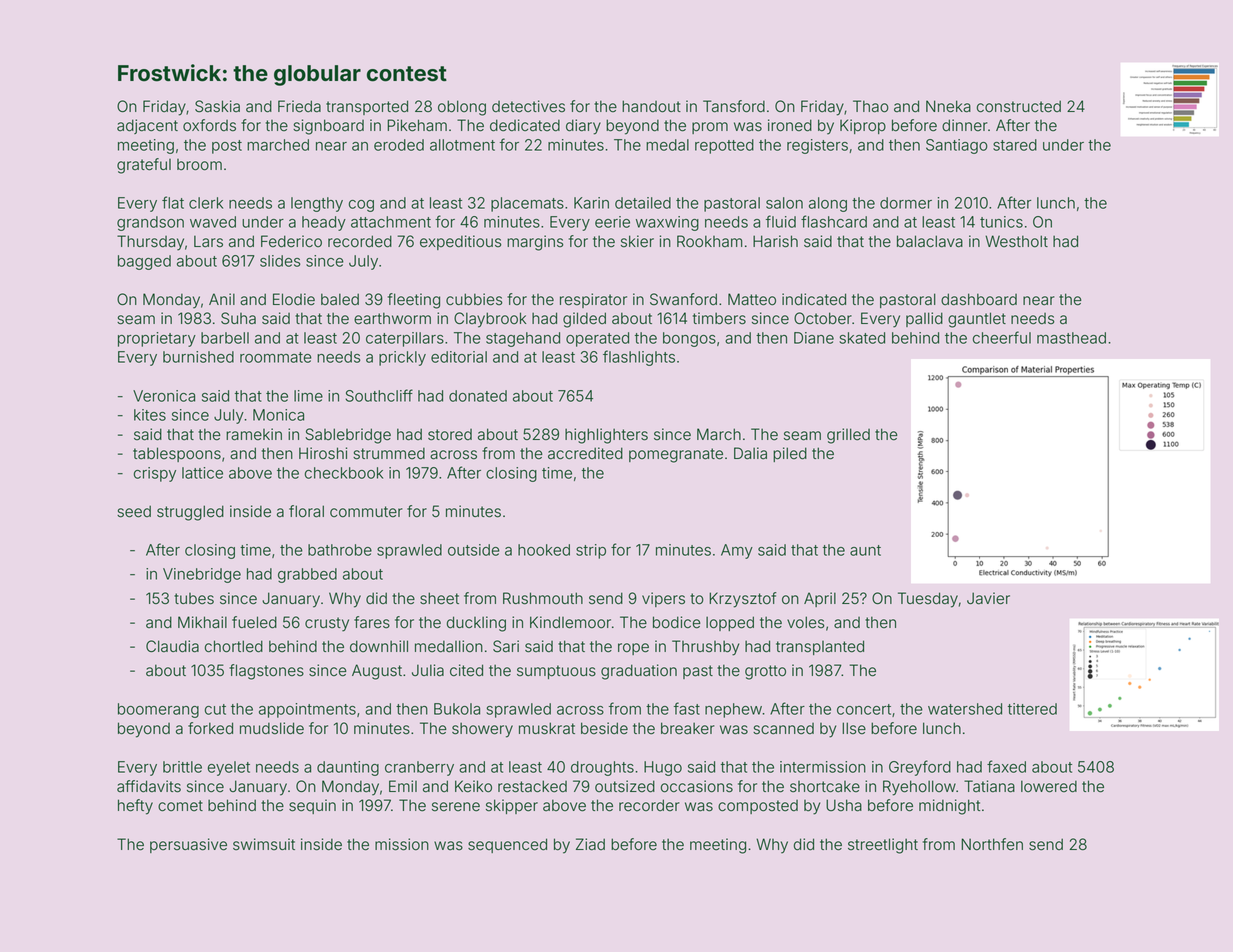 The image size is (1233, 952). Describe the element at coordinates (158, 710) in the screenshot. I see `boomerang` at that location.
